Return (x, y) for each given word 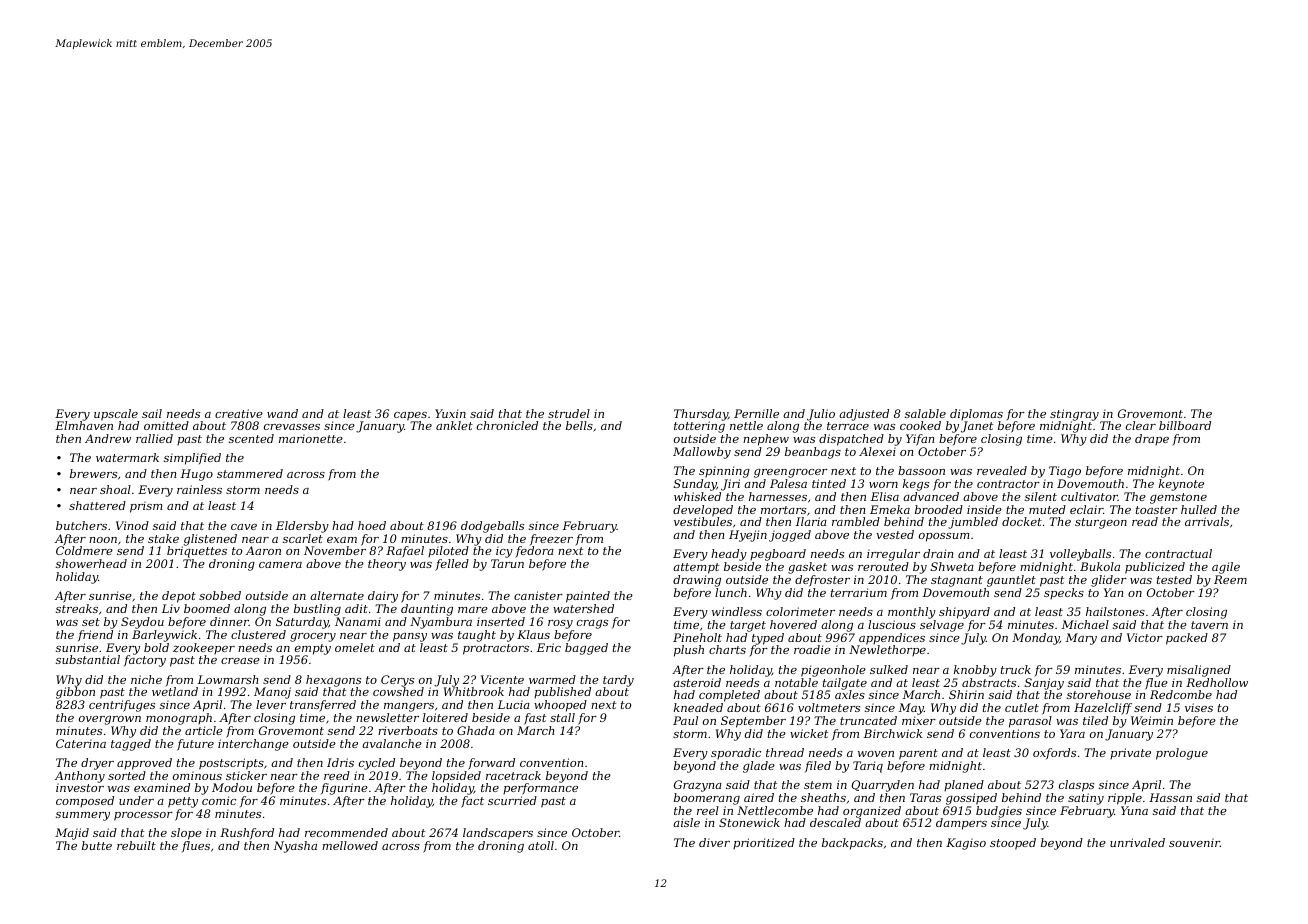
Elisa (885, 496)
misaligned (1199, 671)
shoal (115, 489)
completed (729, 696)
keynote (1181, 485)
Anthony (80, 777)
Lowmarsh (228, 679)
